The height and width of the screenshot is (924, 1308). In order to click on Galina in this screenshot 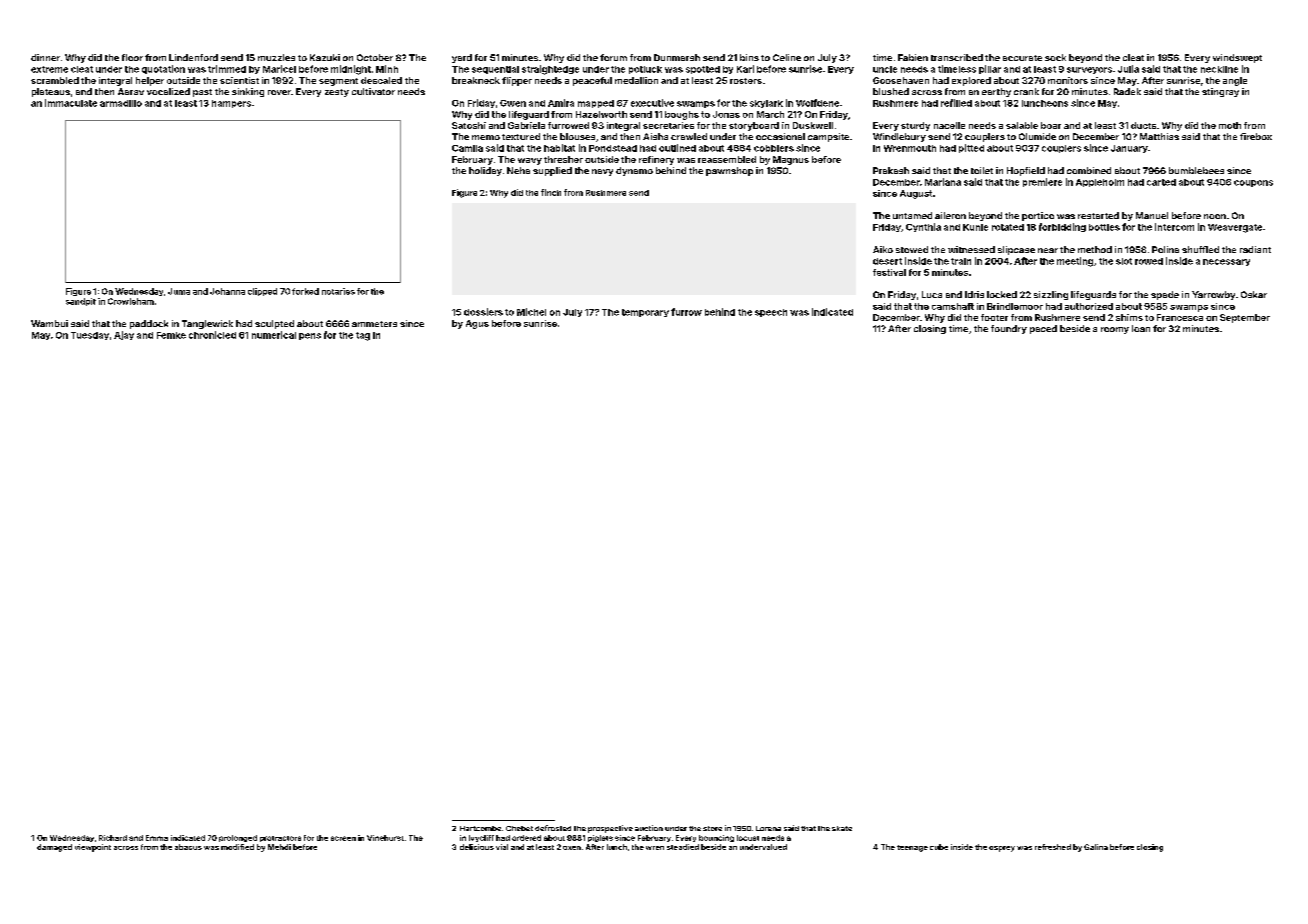, I will do `click(1096, 847)`.
